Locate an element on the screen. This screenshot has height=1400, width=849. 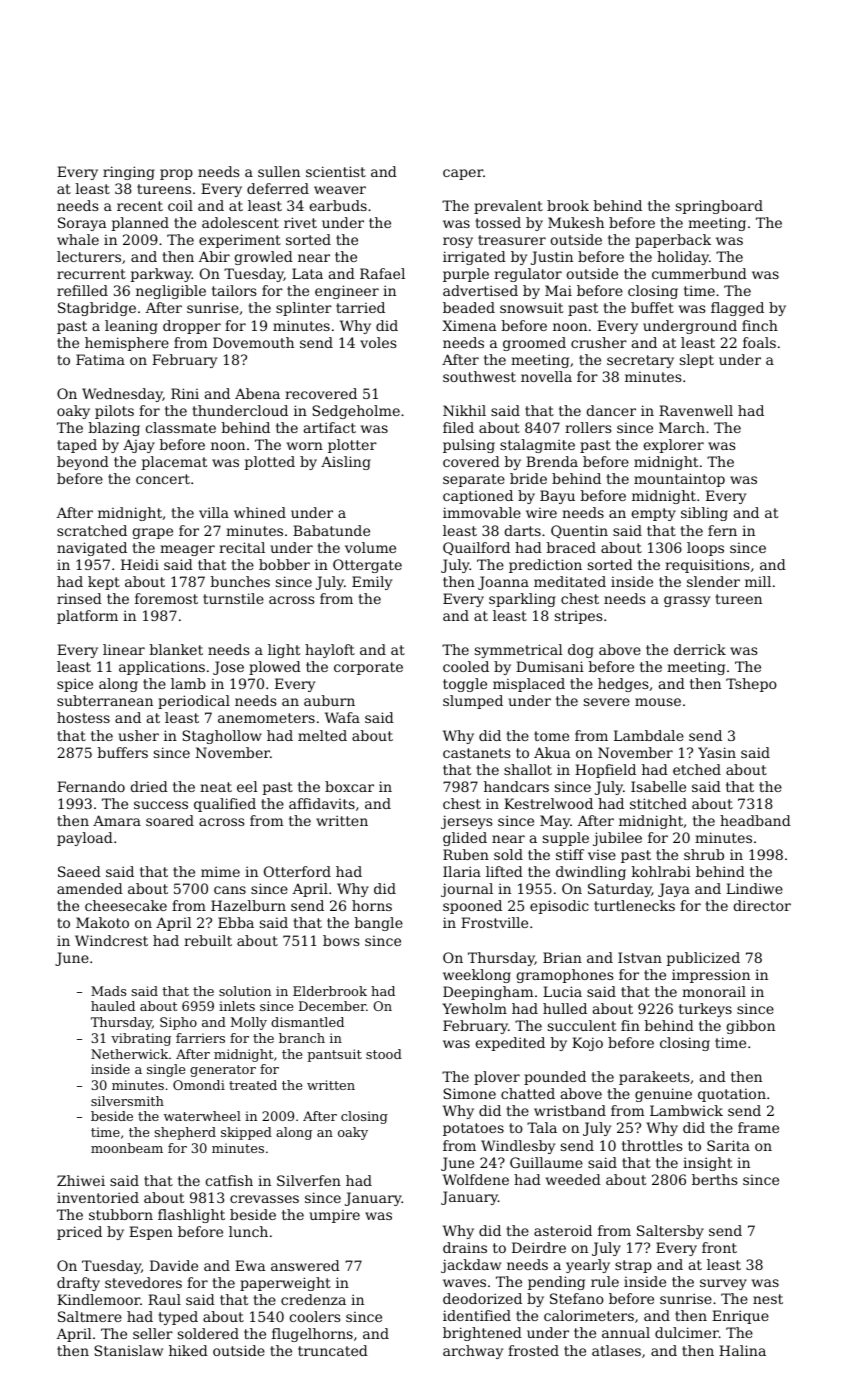
priced is located at coordinates (79, 1233).
